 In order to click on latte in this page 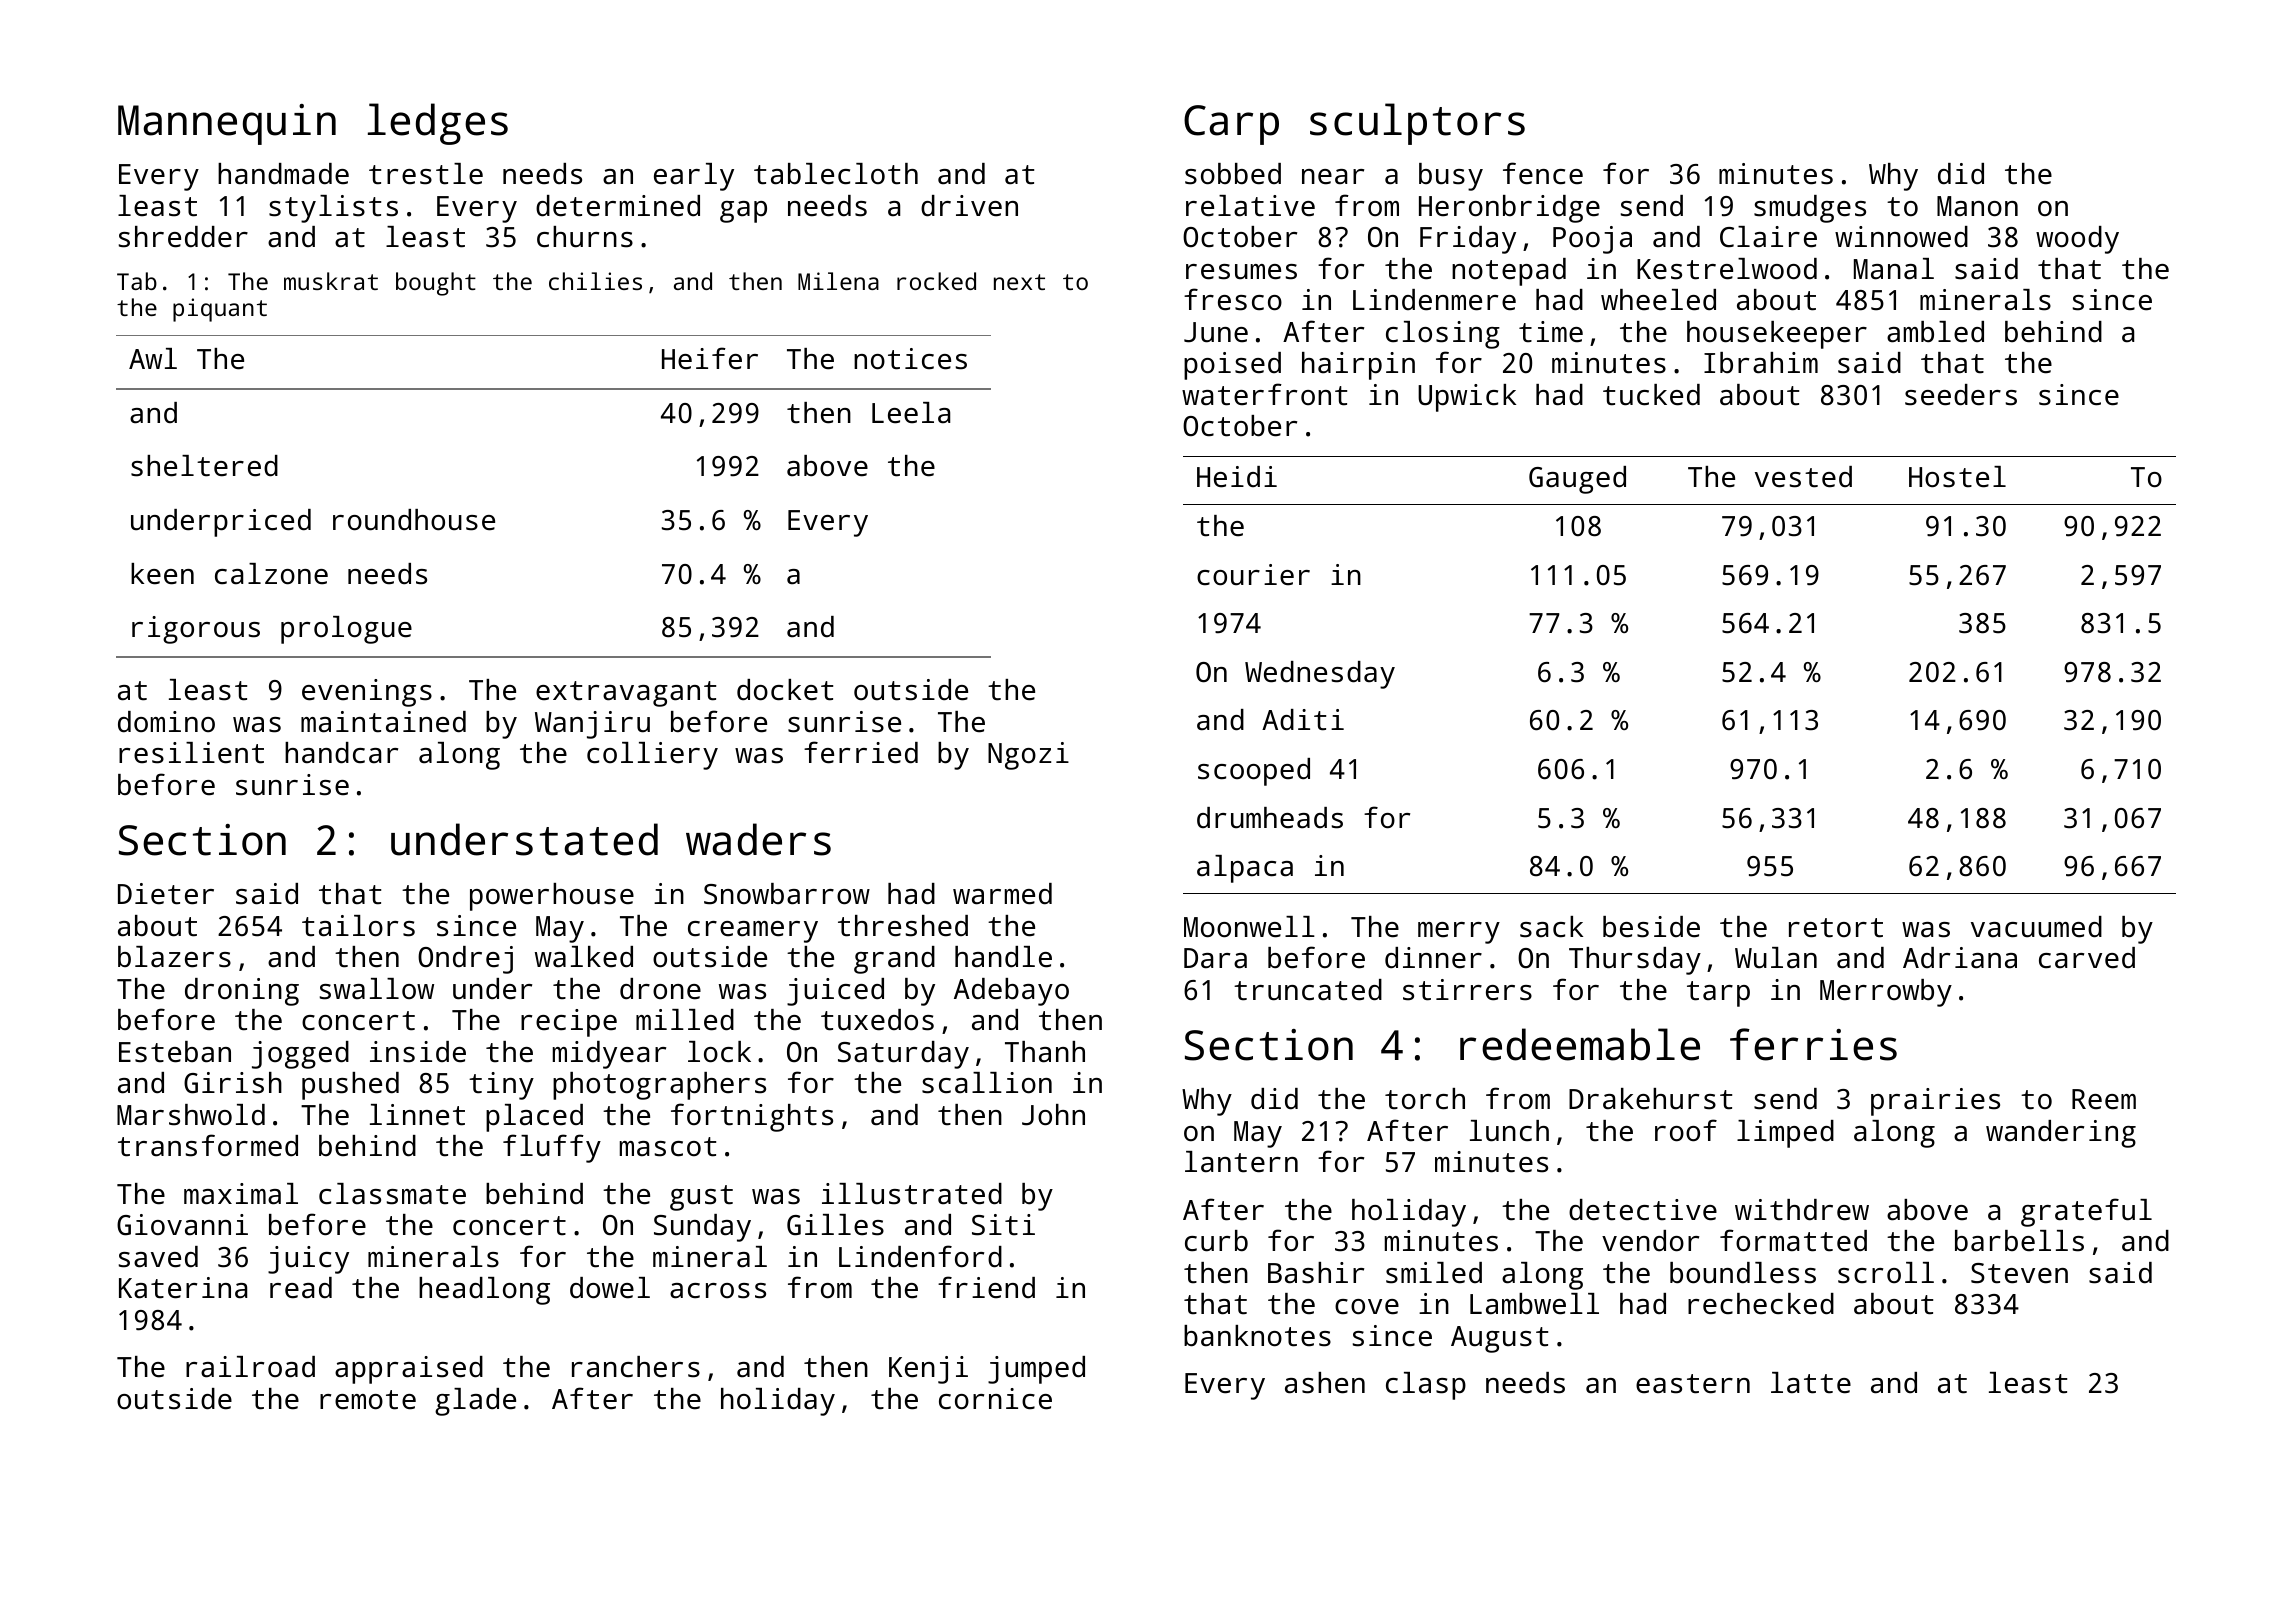, I will do `click(1811, 1383)`.
